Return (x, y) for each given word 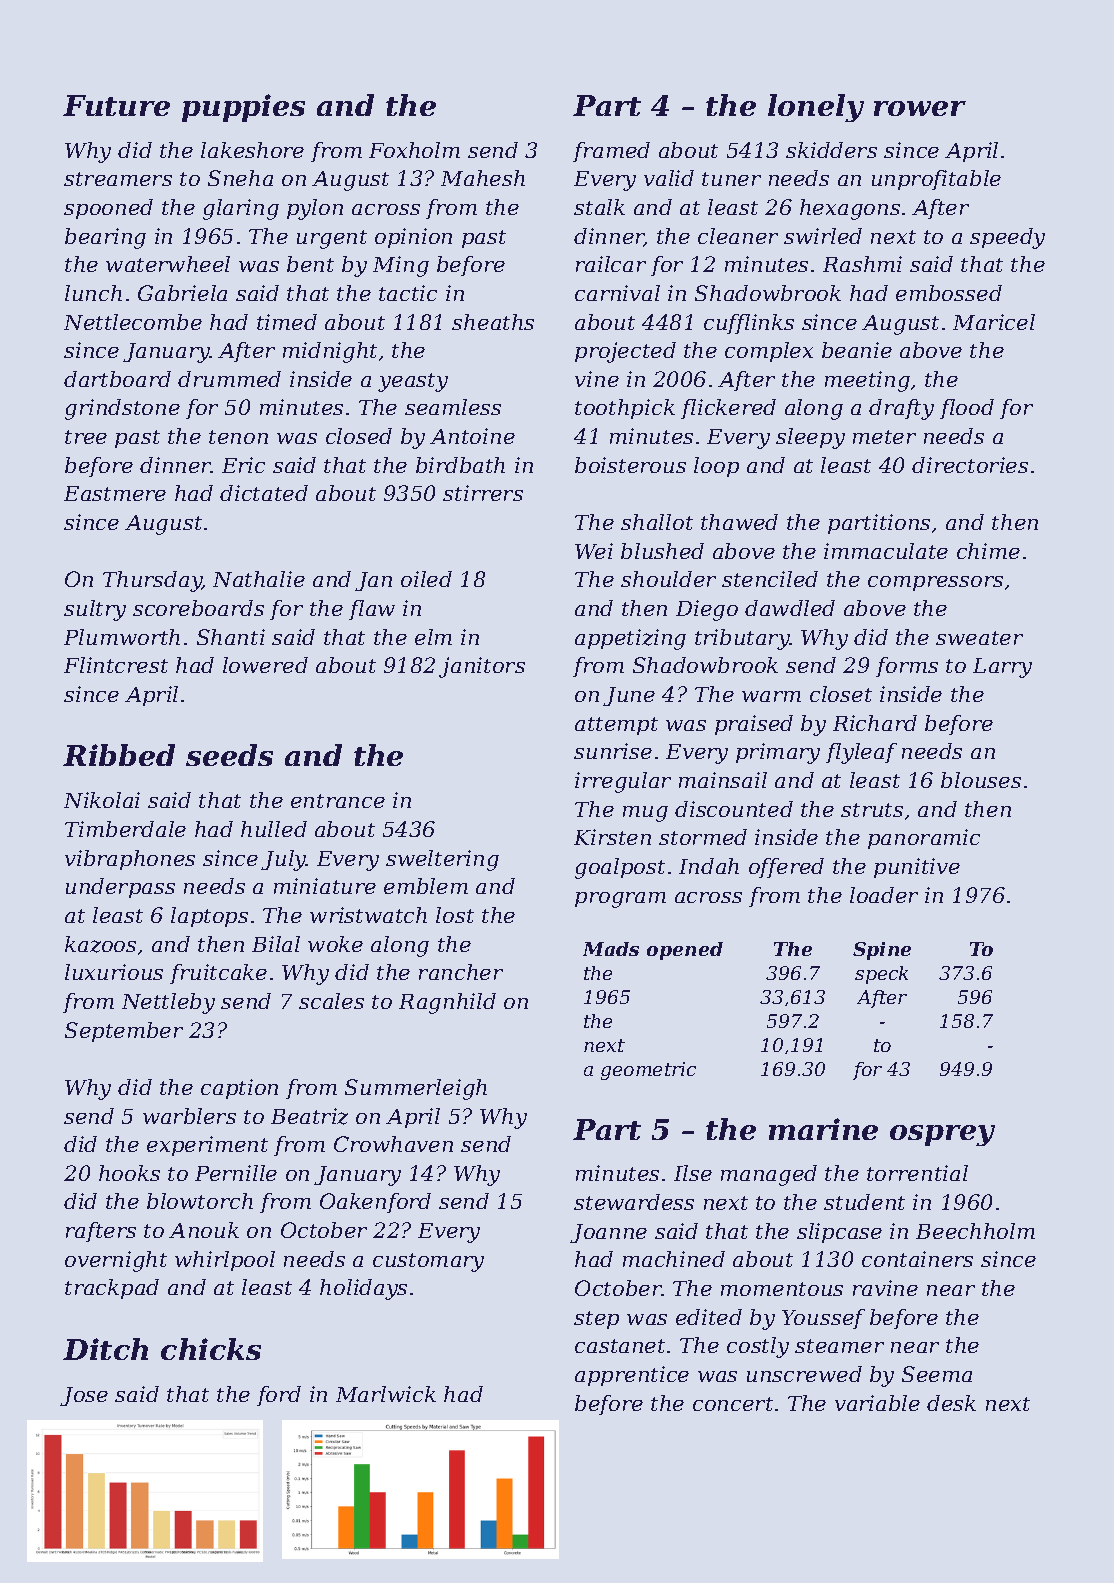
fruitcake (218, 974)
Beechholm (975, 1231)
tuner (731, 179)
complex (769, 352)
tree (86, 437)
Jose (84, 1396)
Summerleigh (416, 1089)
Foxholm (414, 150)
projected (625, 352)
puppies (243, 108)
